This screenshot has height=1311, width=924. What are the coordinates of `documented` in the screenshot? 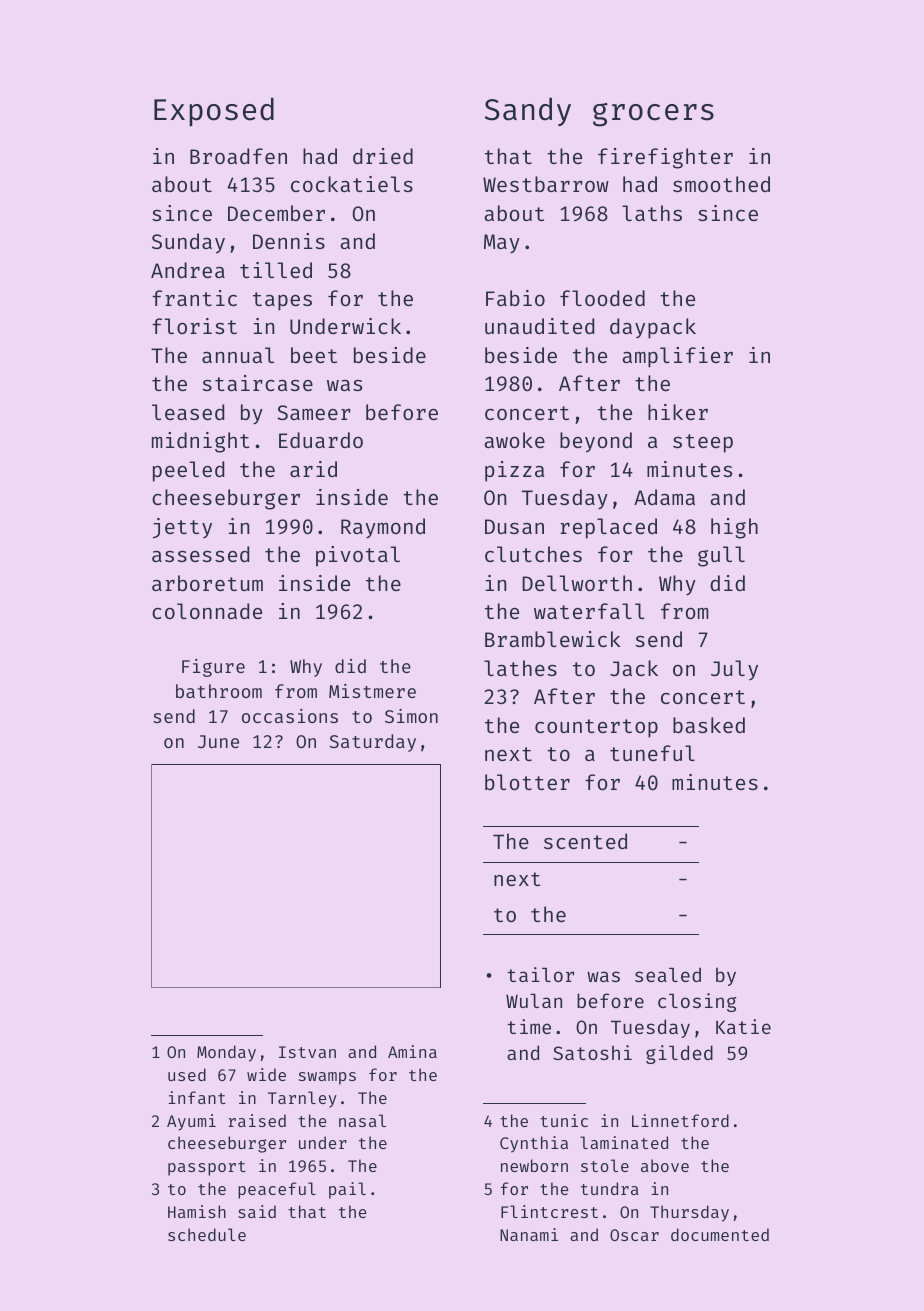 It's located at (720, 1234).
